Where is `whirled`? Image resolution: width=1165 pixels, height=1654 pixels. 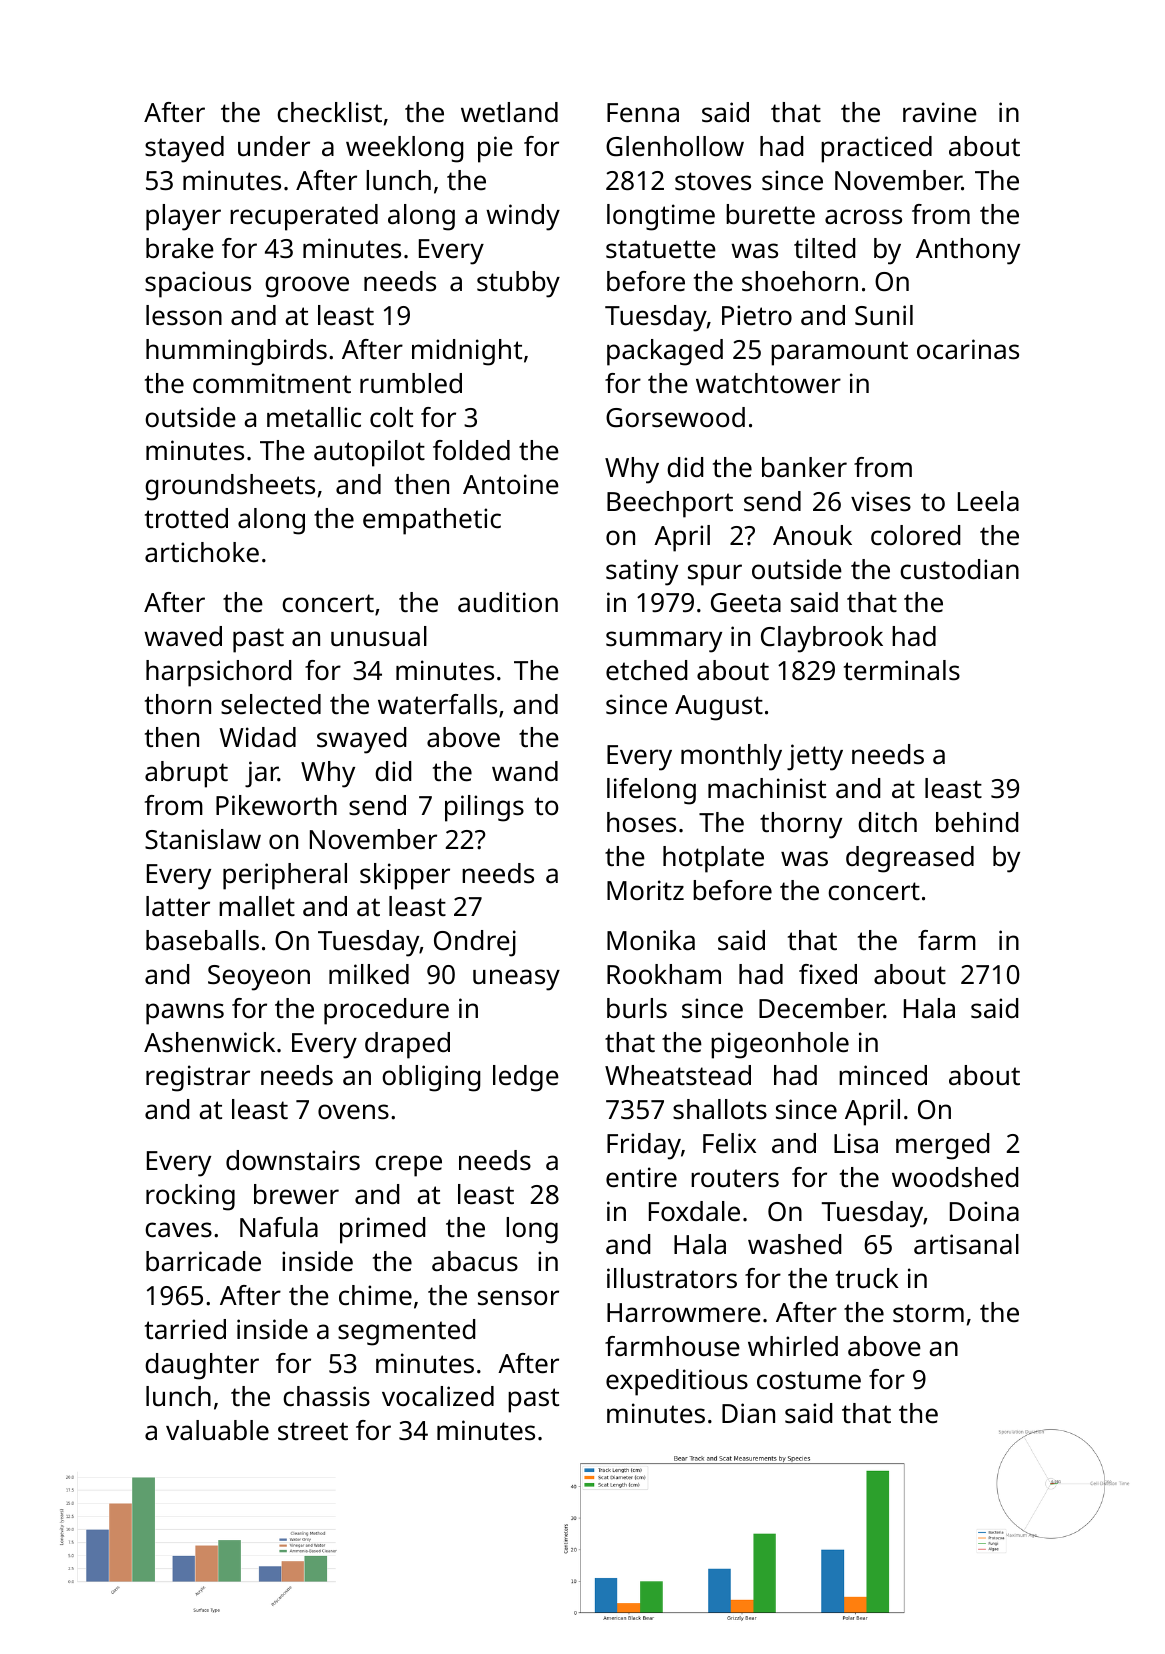
whirled is located at coordinates (793, 1346).
